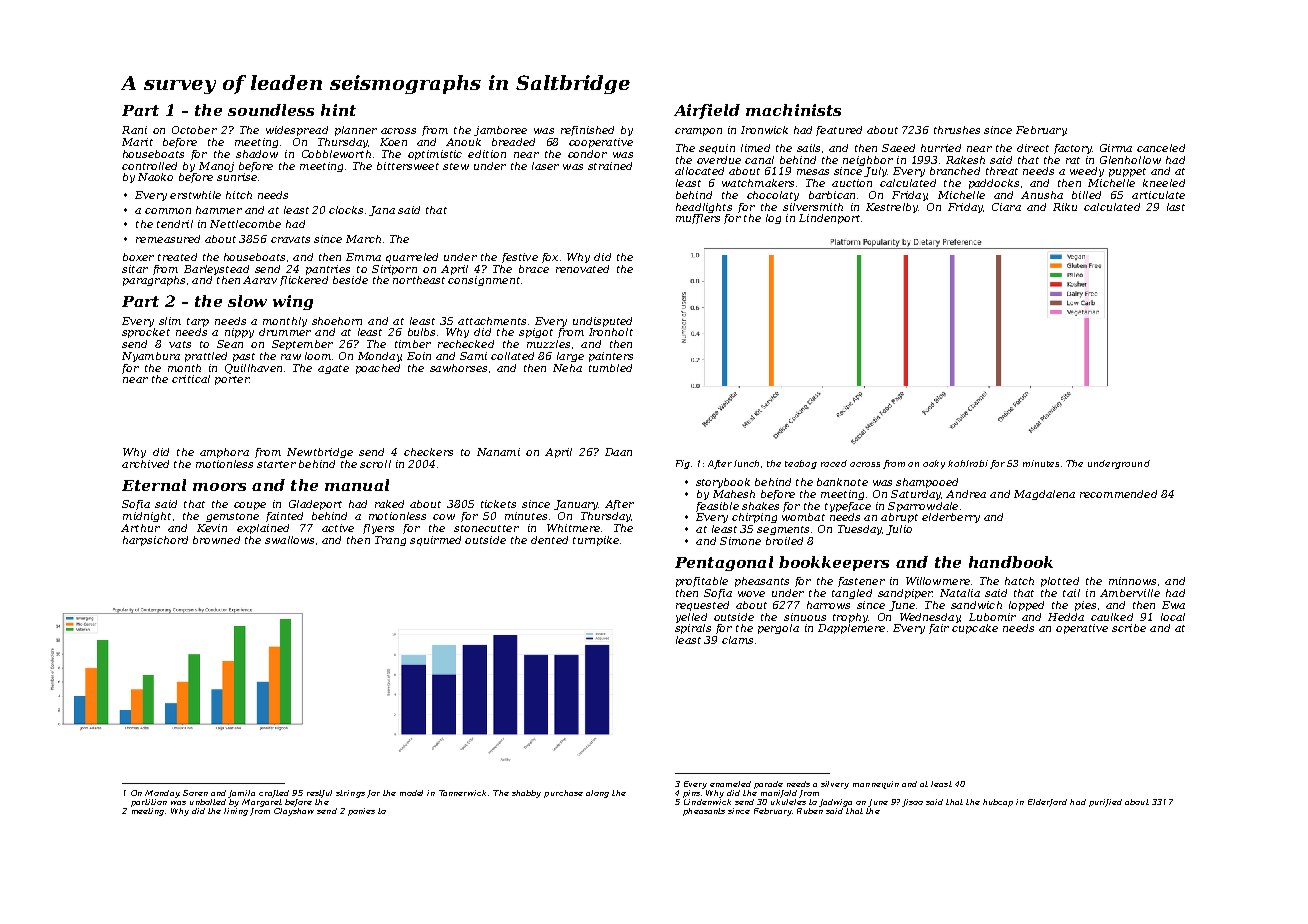 This screenshot has height=924, width=1308. What do you see at coordinates (1047, 803) in the screenshot?
I see `Elderford` at bounding box center [1047, 803].
